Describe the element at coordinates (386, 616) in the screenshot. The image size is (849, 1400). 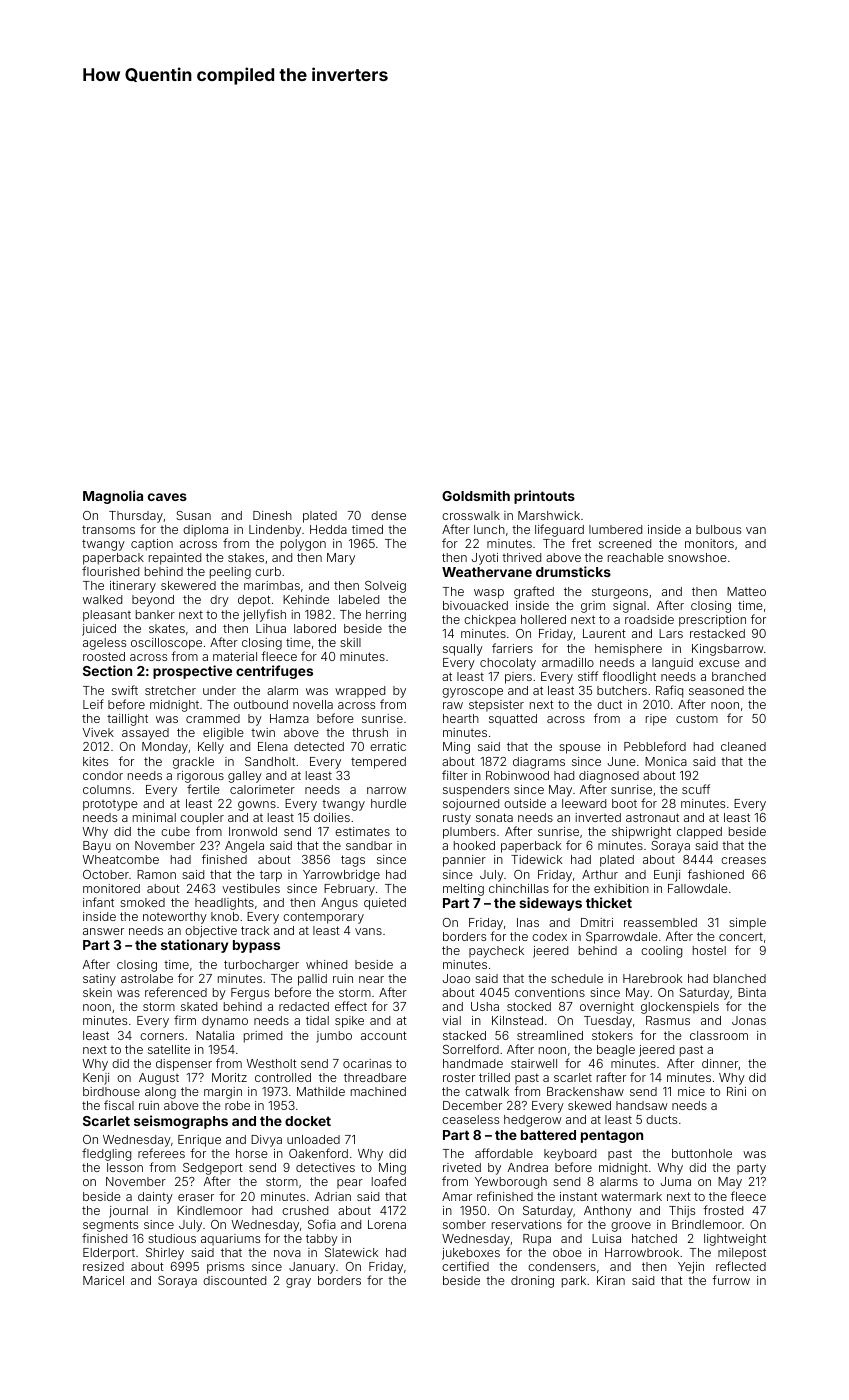
I see `herring` at that location.
